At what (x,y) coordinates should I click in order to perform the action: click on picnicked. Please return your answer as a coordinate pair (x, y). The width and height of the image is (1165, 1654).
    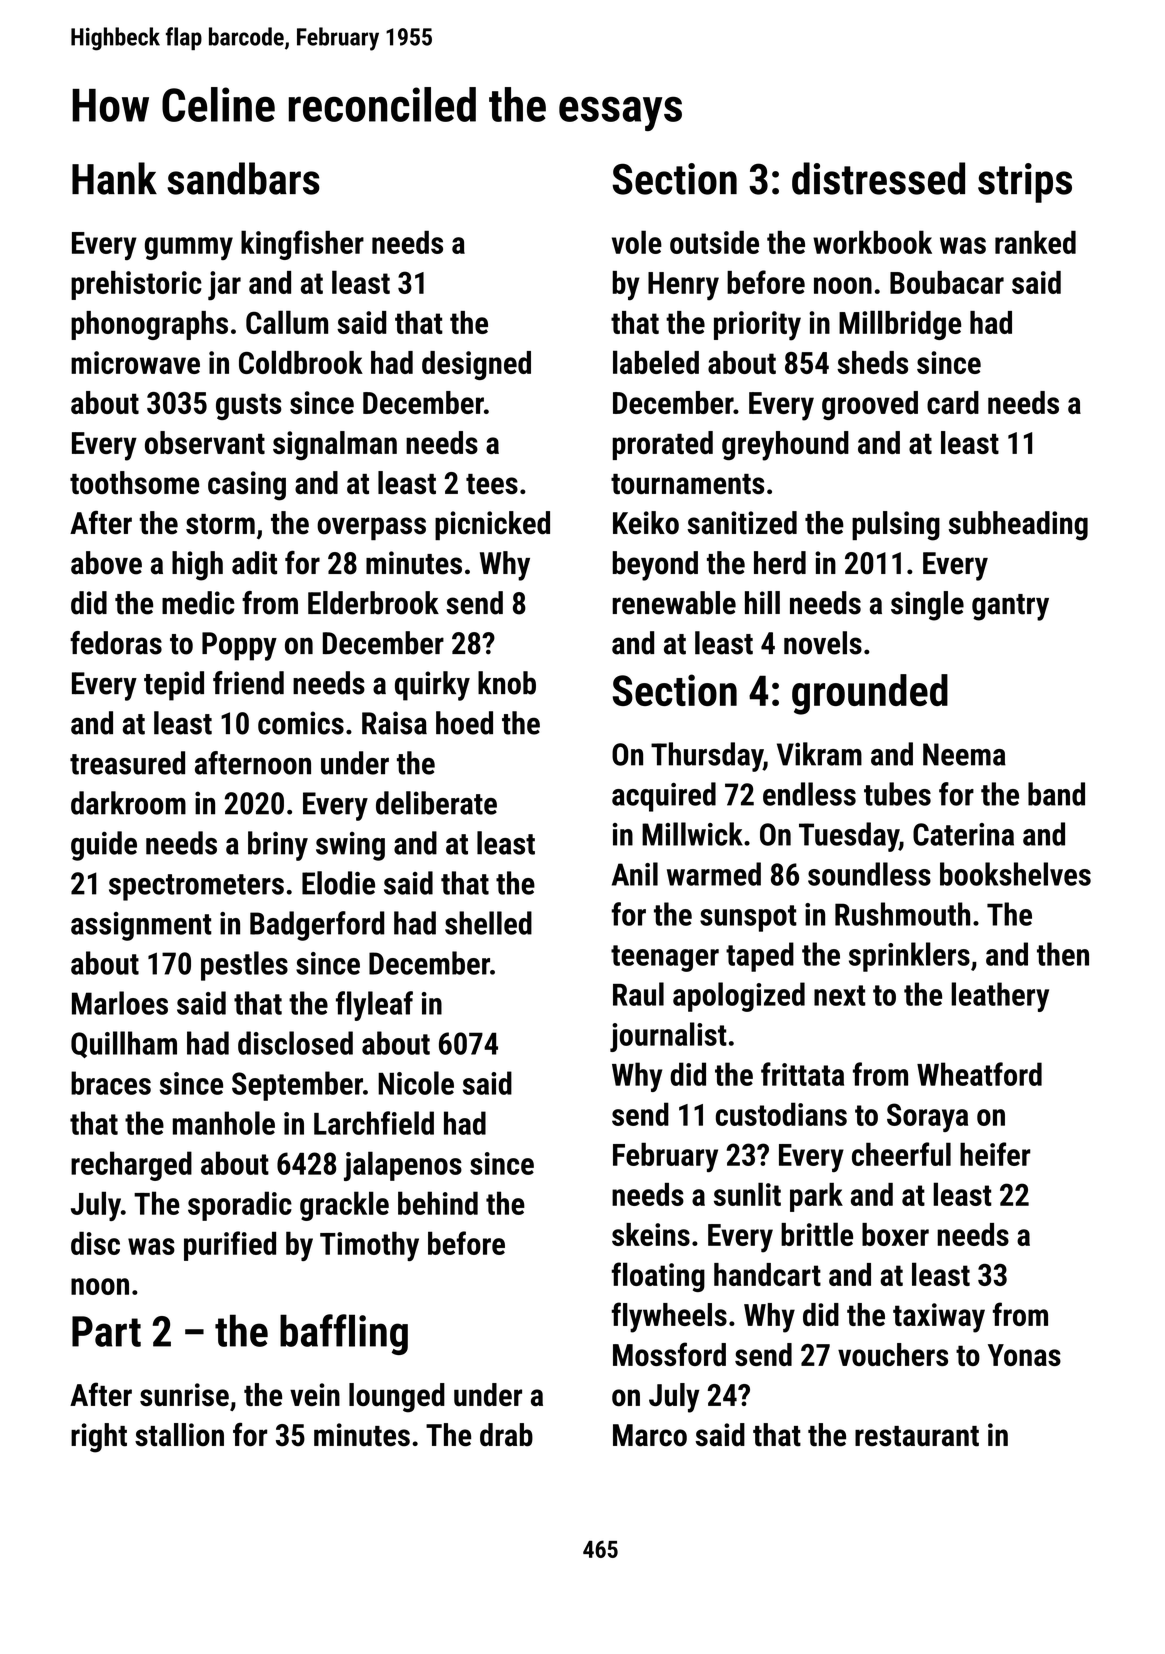
    Looking at the image, I should click on (492, 525).
